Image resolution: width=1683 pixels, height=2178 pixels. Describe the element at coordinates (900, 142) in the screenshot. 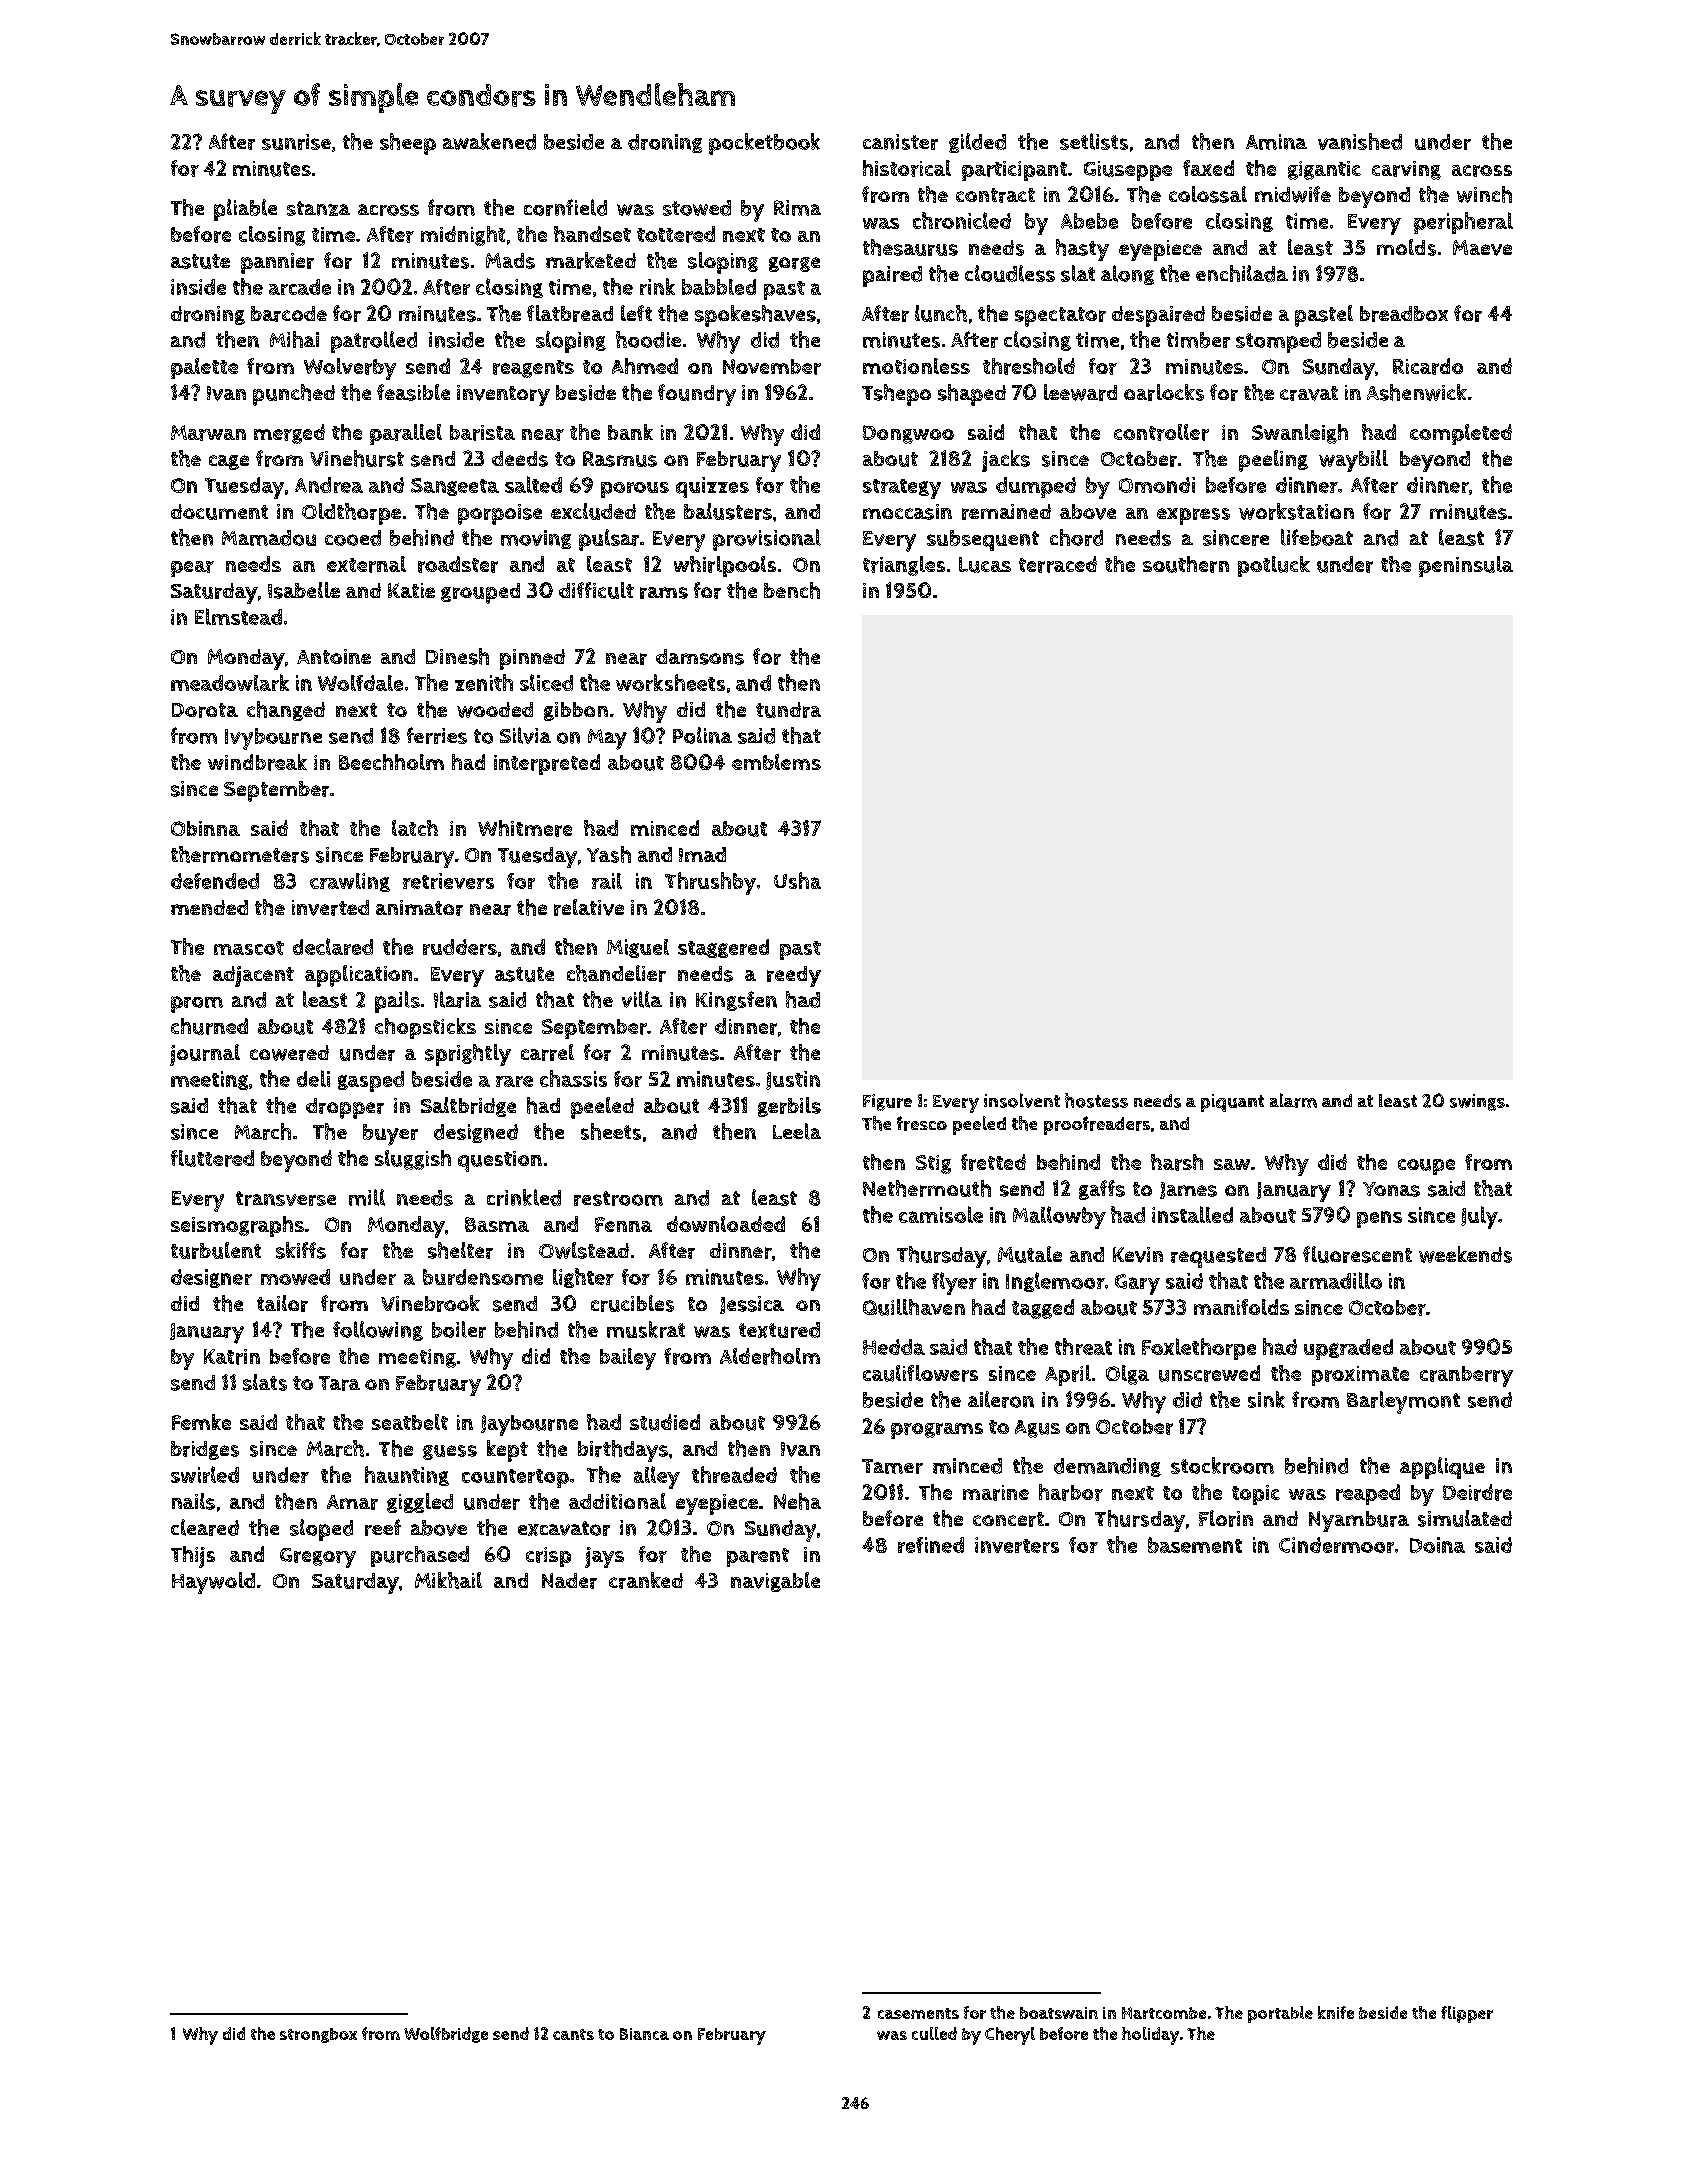

I see `canister` at that location.
